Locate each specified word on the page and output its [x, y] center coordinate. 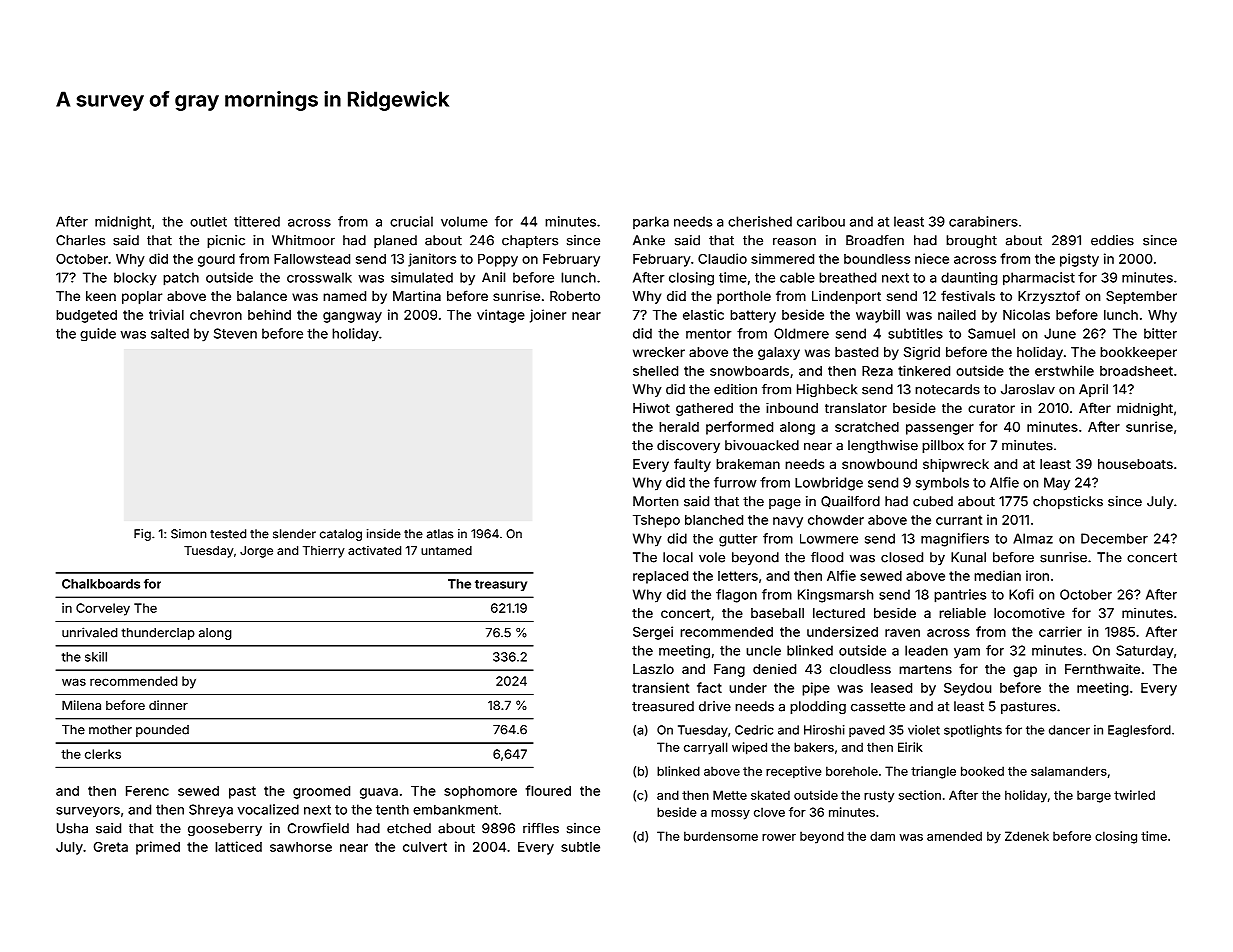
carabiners [983, 221]
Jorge [256, 552]
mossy [730, 815]
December [1114, 538]
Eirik [910, 747]
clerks [103, 754]
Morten [655, 501]
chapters [530, 241]
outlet [208, 222]
